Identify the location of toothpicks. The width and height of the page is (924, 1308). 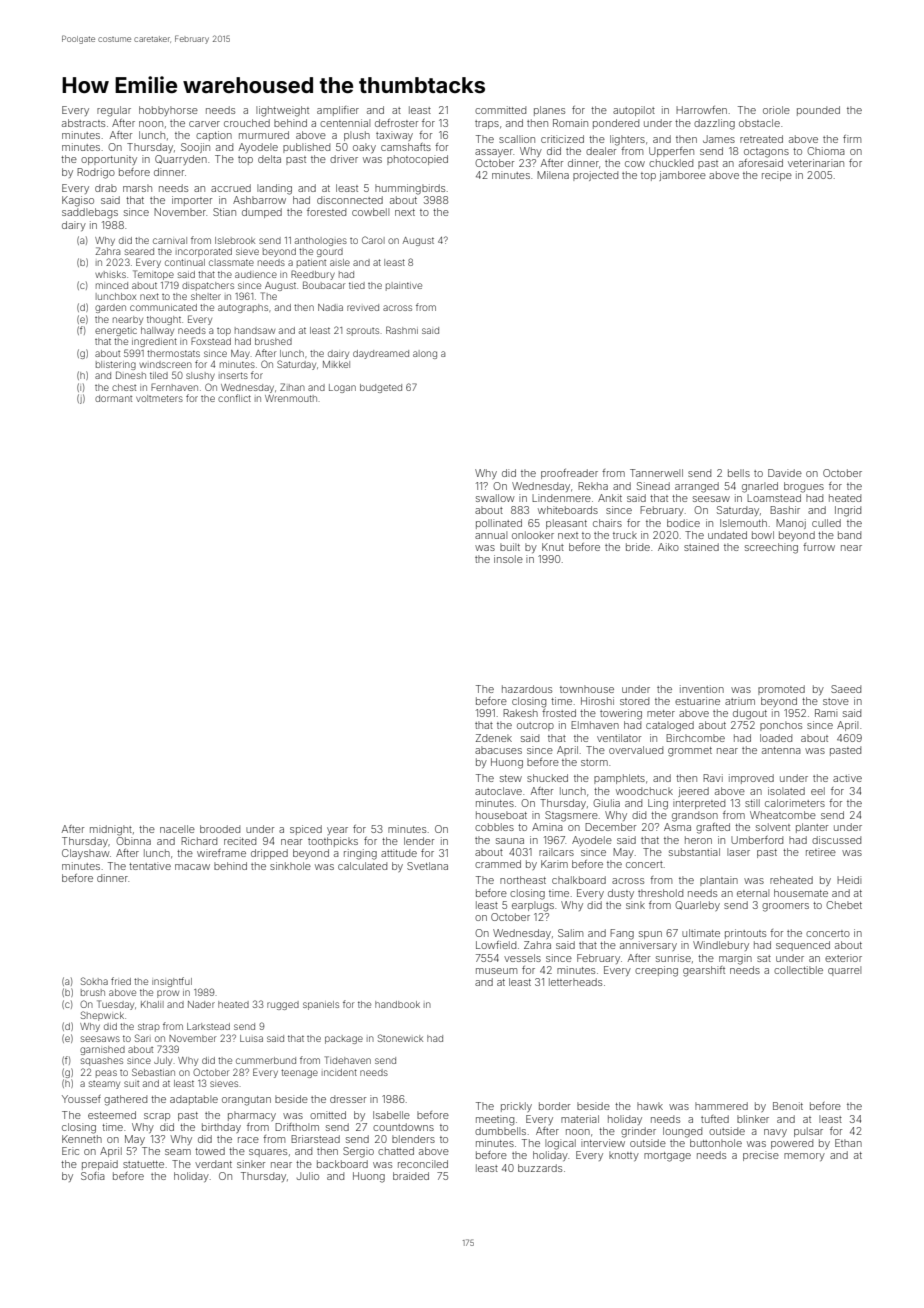
(333, 842).
